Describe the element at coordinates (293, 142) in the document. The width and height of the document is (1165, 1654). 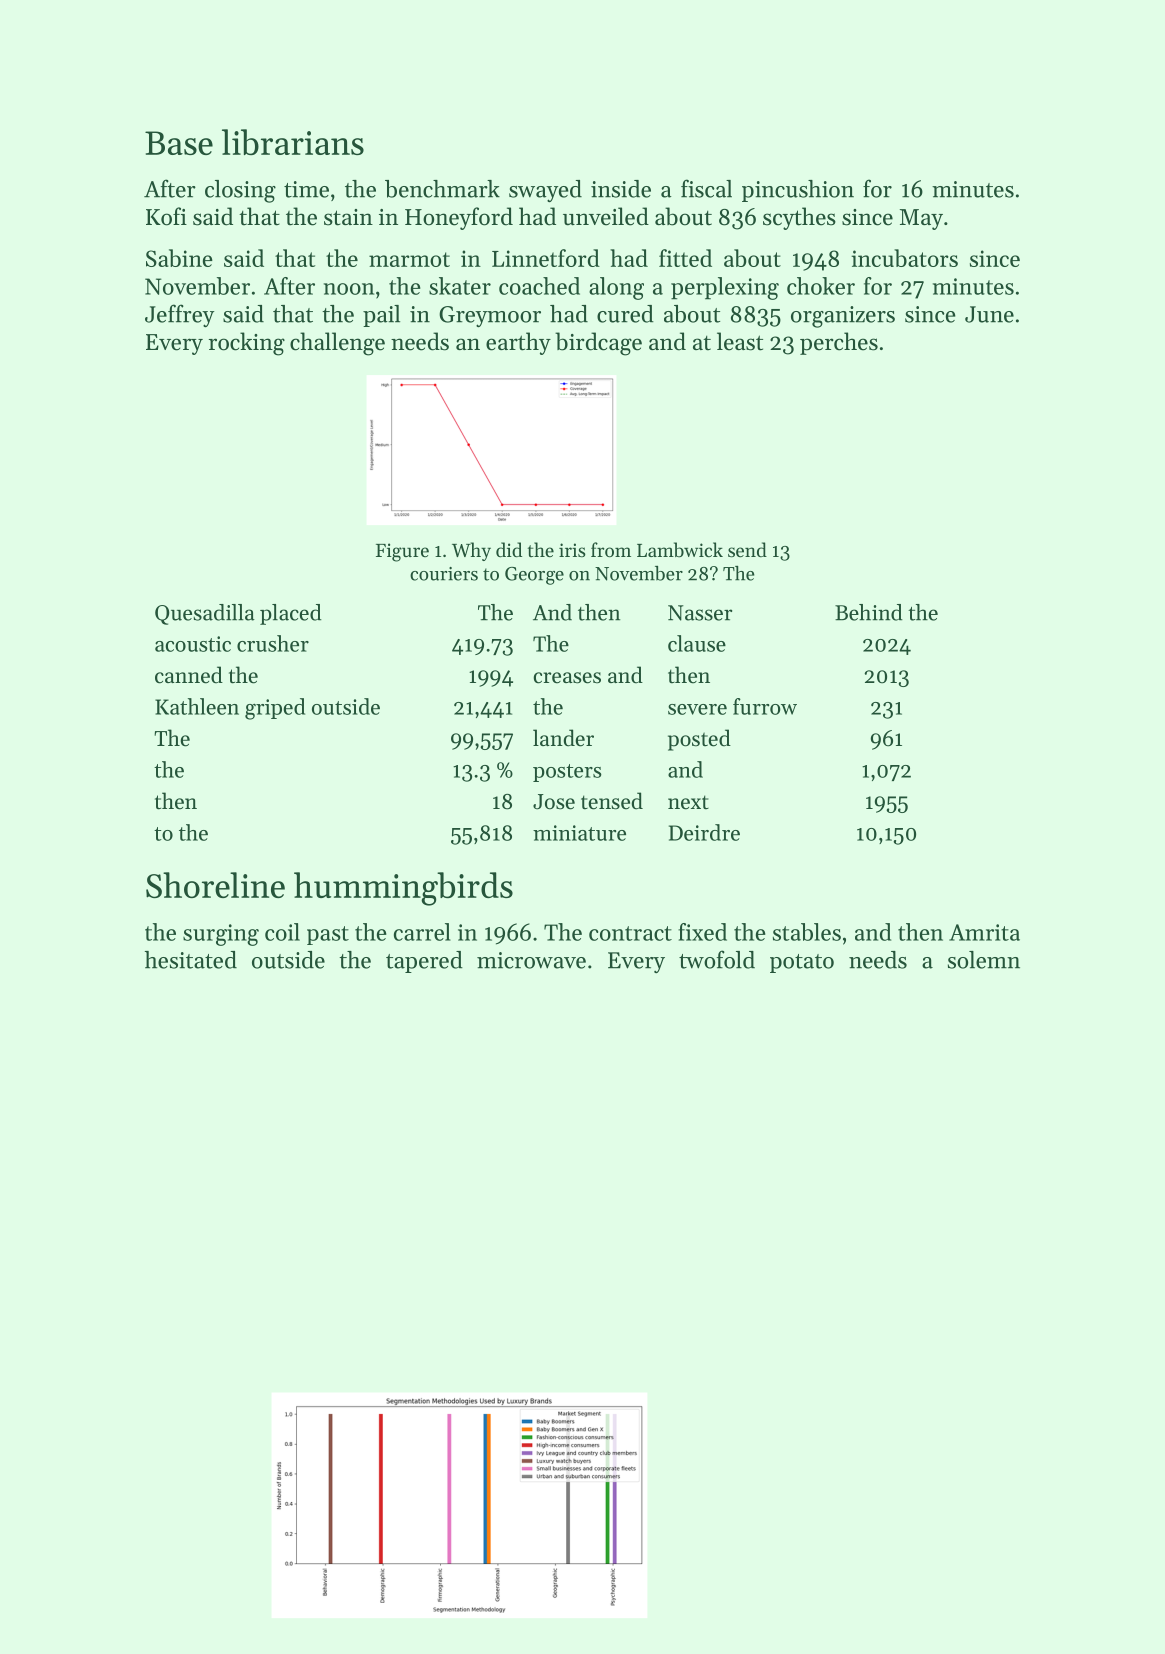
I see `librarians` at that location.
